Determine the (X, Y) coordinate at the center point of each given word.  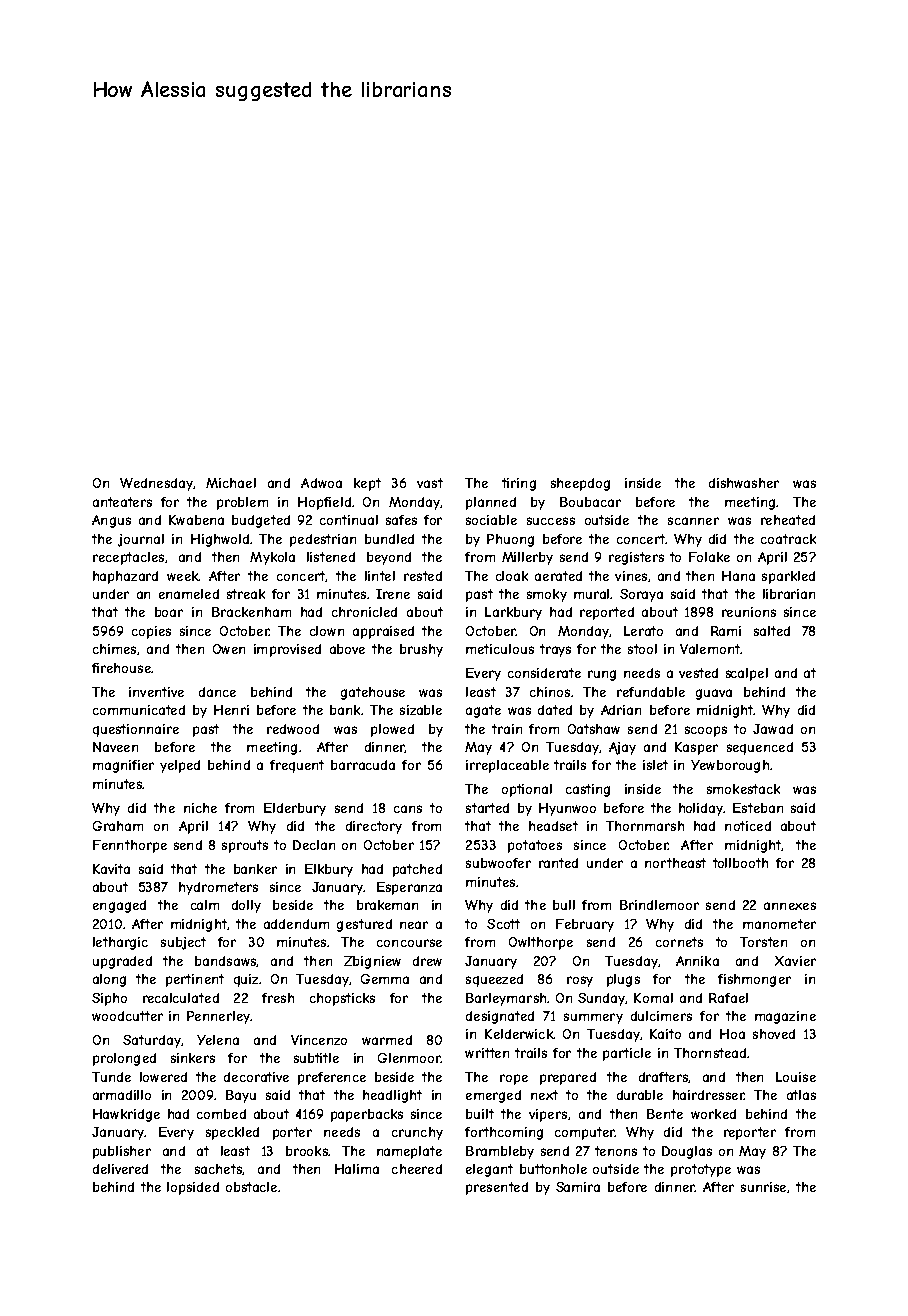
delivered (120, 1169)
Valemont (710, 649)
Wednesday (156, 484)
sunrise (763, 1187)
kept (367, 484)
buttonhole (553, 1169)
